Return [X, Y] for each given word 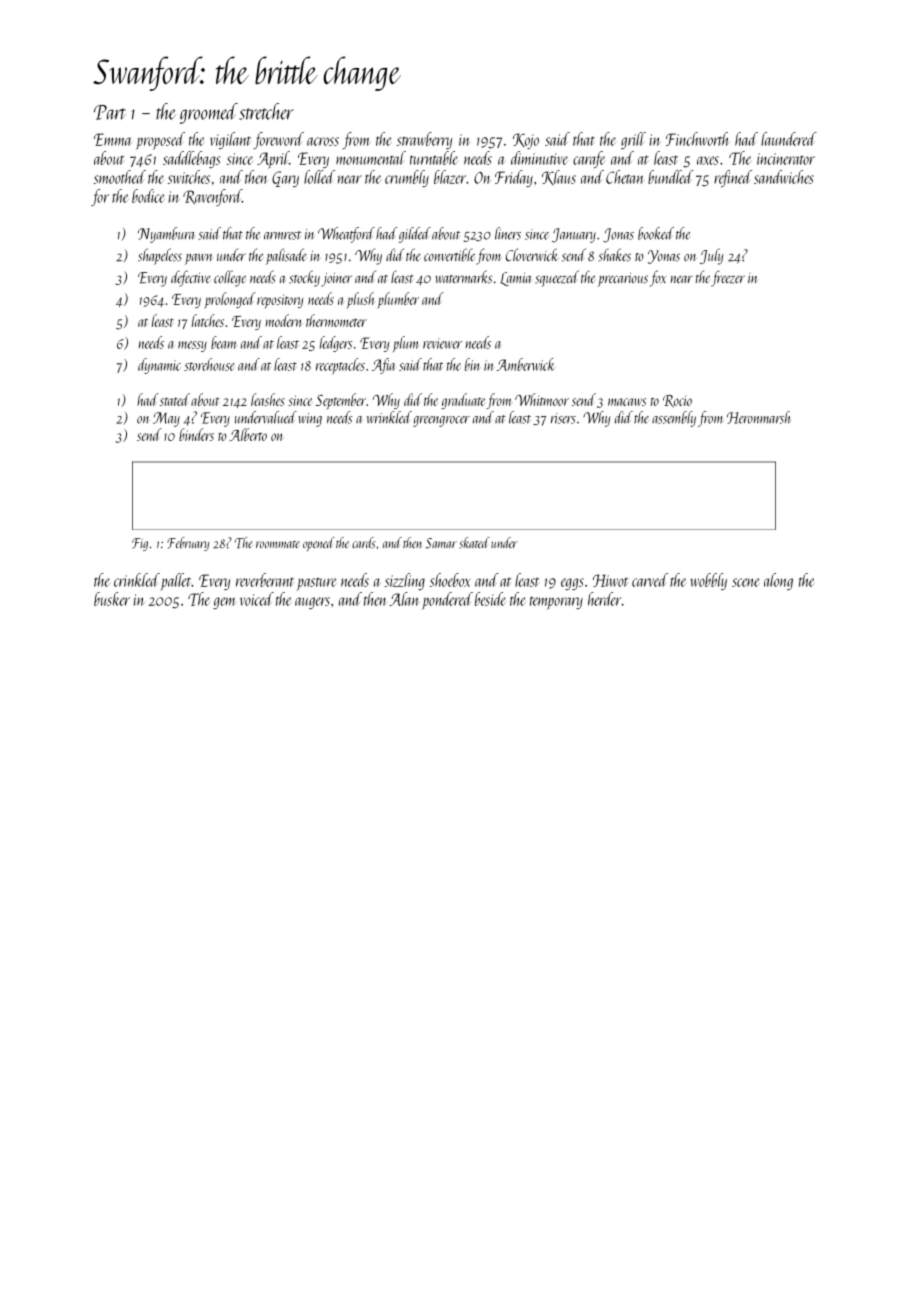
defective [191, 278]
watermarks [463, 277]
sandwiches [784, 177]
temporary [556, 603]
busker [112, 599]
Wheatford [346, 235]
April [273, 160]
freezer [728, 278]
